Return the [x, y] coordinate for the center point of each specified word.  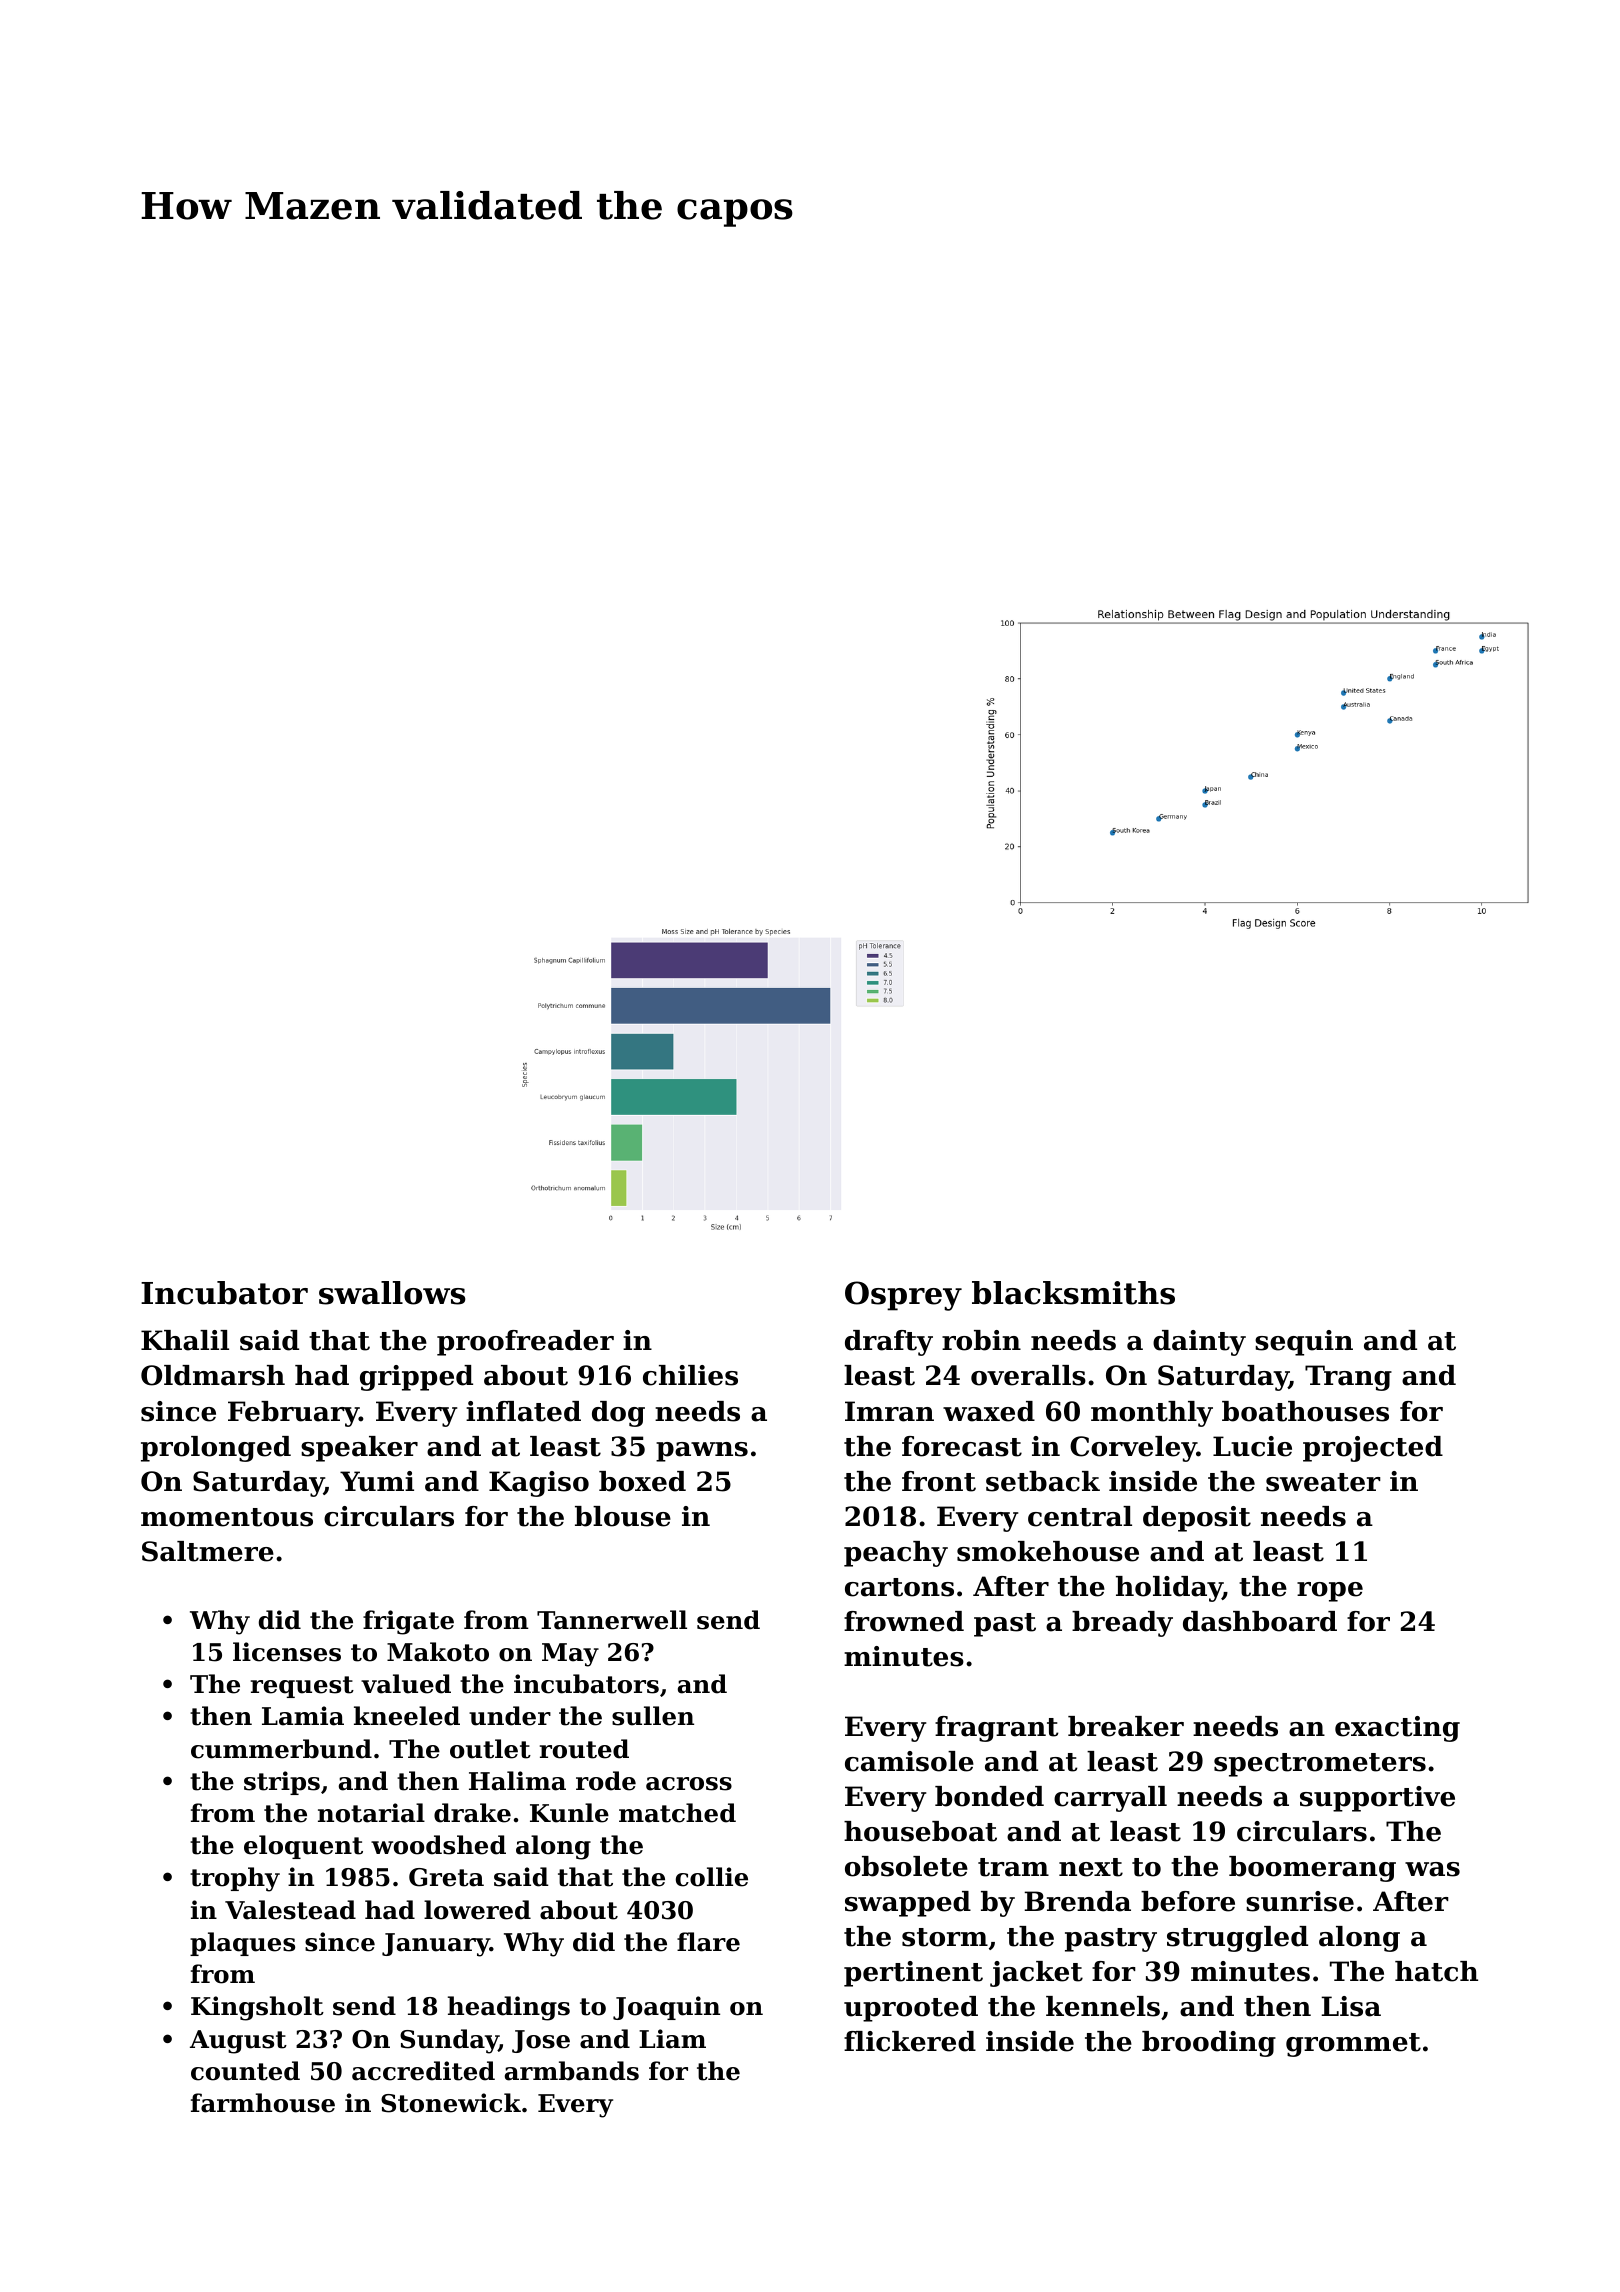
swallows [392, 1293]
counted [245, 2071]
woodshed [438, 1845]
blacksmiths [1073, 1293]
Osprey [903, 1296]
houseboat [920, 1831]
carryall [1110, 1799]
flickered [910, 2041]
